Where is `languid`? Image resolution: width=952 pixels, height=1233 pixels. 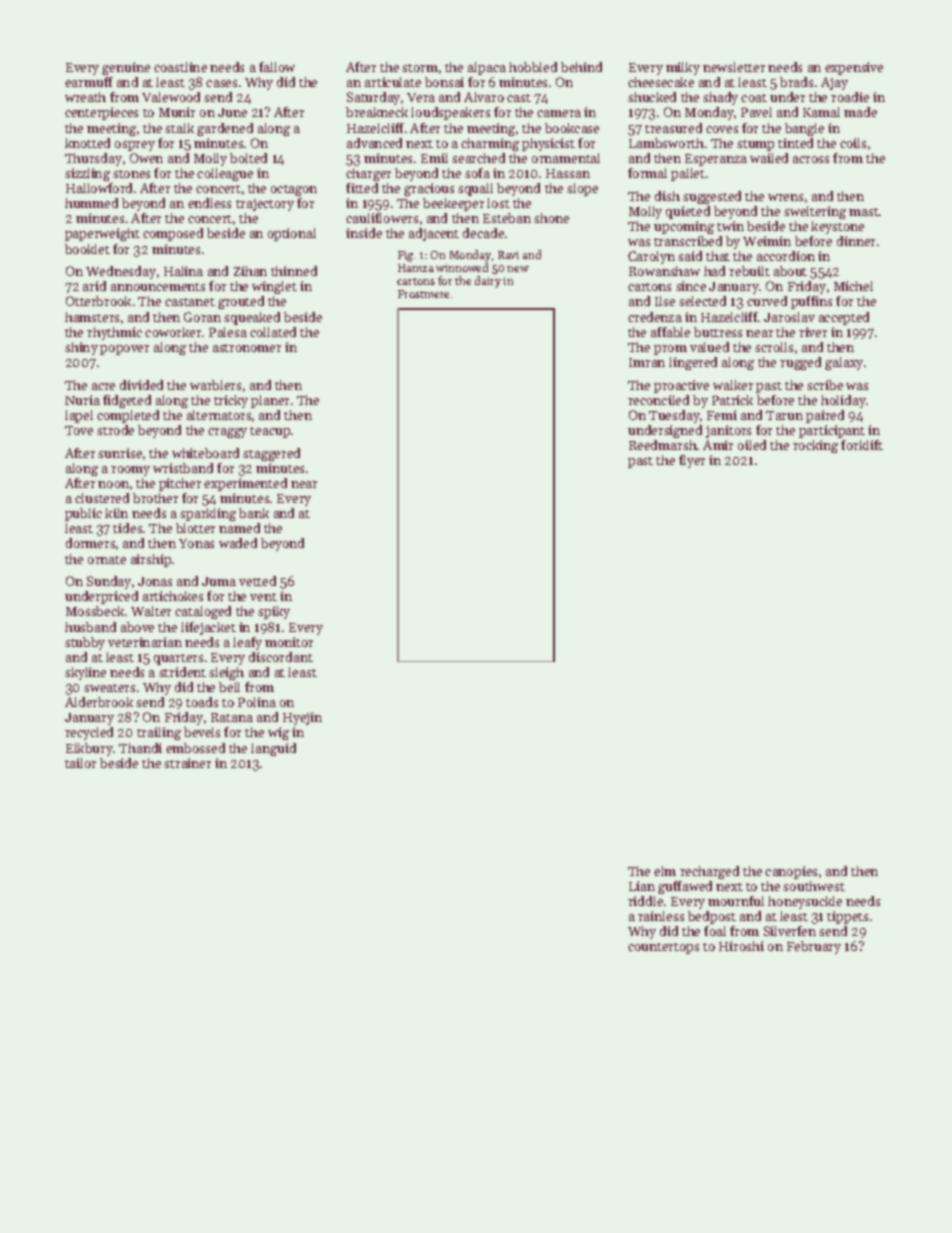 languid is located at coordinates (273, 749).
